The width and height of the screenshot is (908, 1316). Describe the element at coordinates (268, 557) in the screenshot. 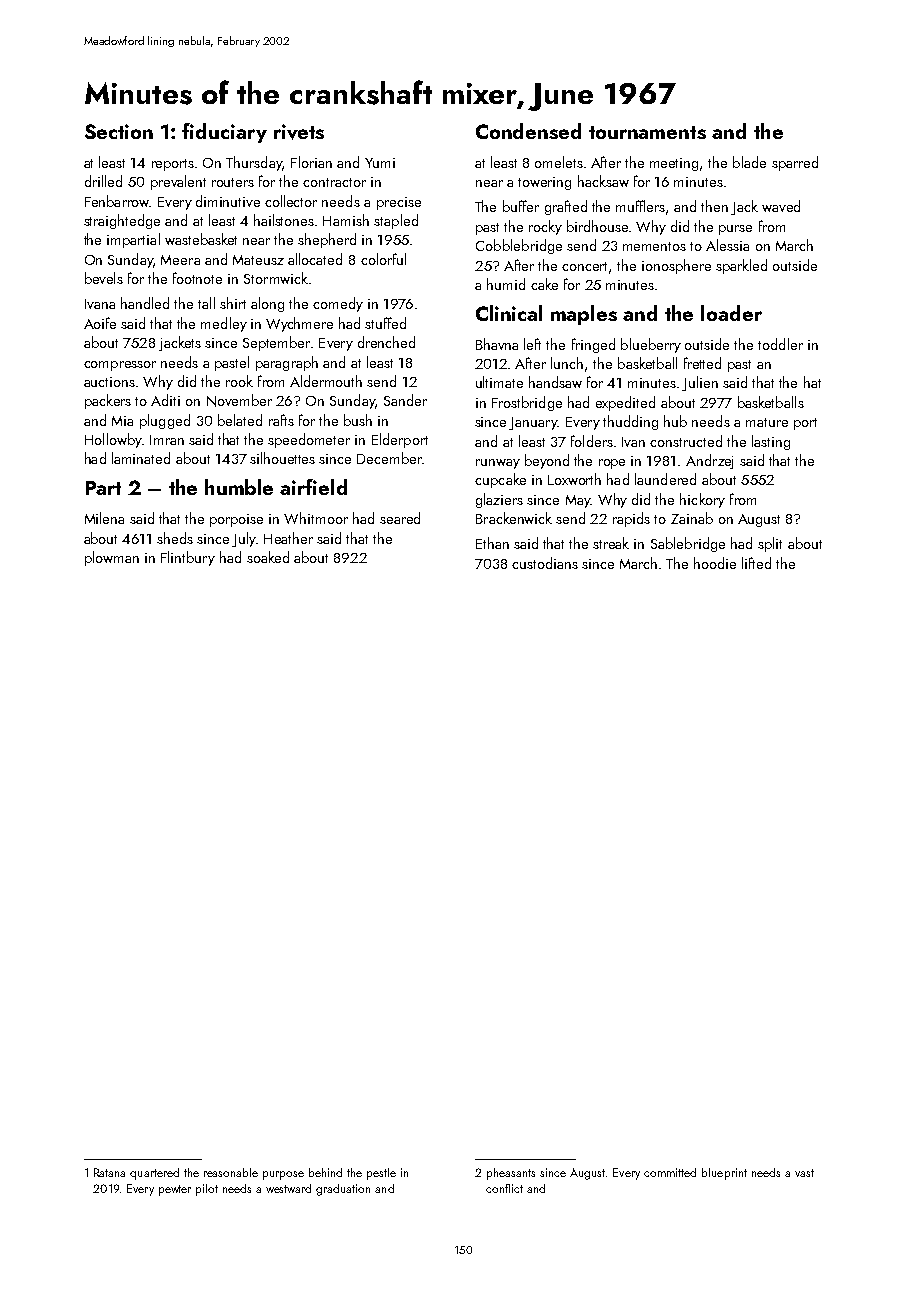

I see `soaked` at that location.
